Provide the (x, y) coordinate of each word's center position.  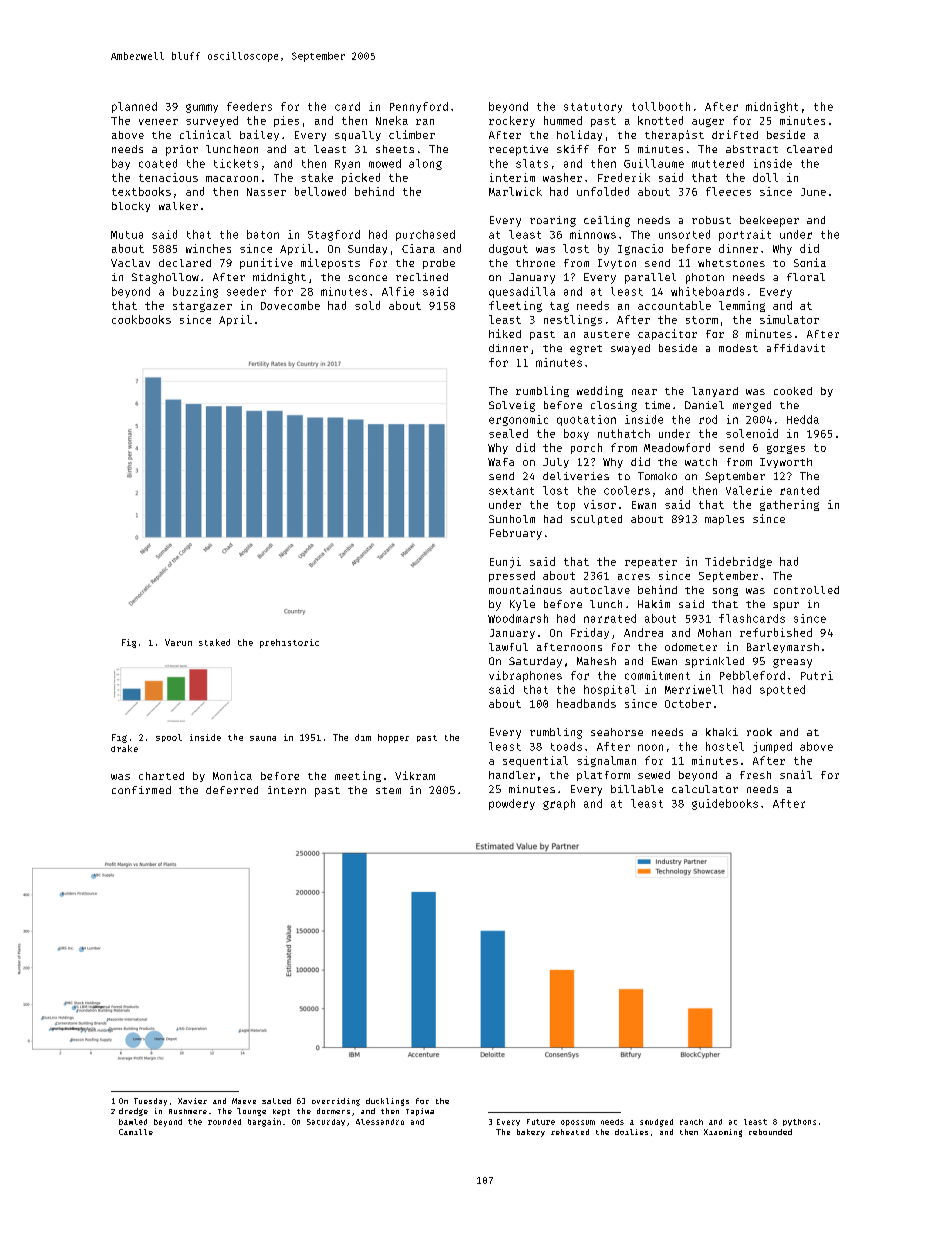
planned (134, 107)
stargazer (202, 307)
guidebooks (725, 804)
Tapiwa (420, 1112)
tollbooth (661, 106)
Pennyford (419, 107)
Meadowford (677, 447)
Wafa (501, 462)
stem (388, 790)
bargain (264, 1122)
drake (124, 748)
